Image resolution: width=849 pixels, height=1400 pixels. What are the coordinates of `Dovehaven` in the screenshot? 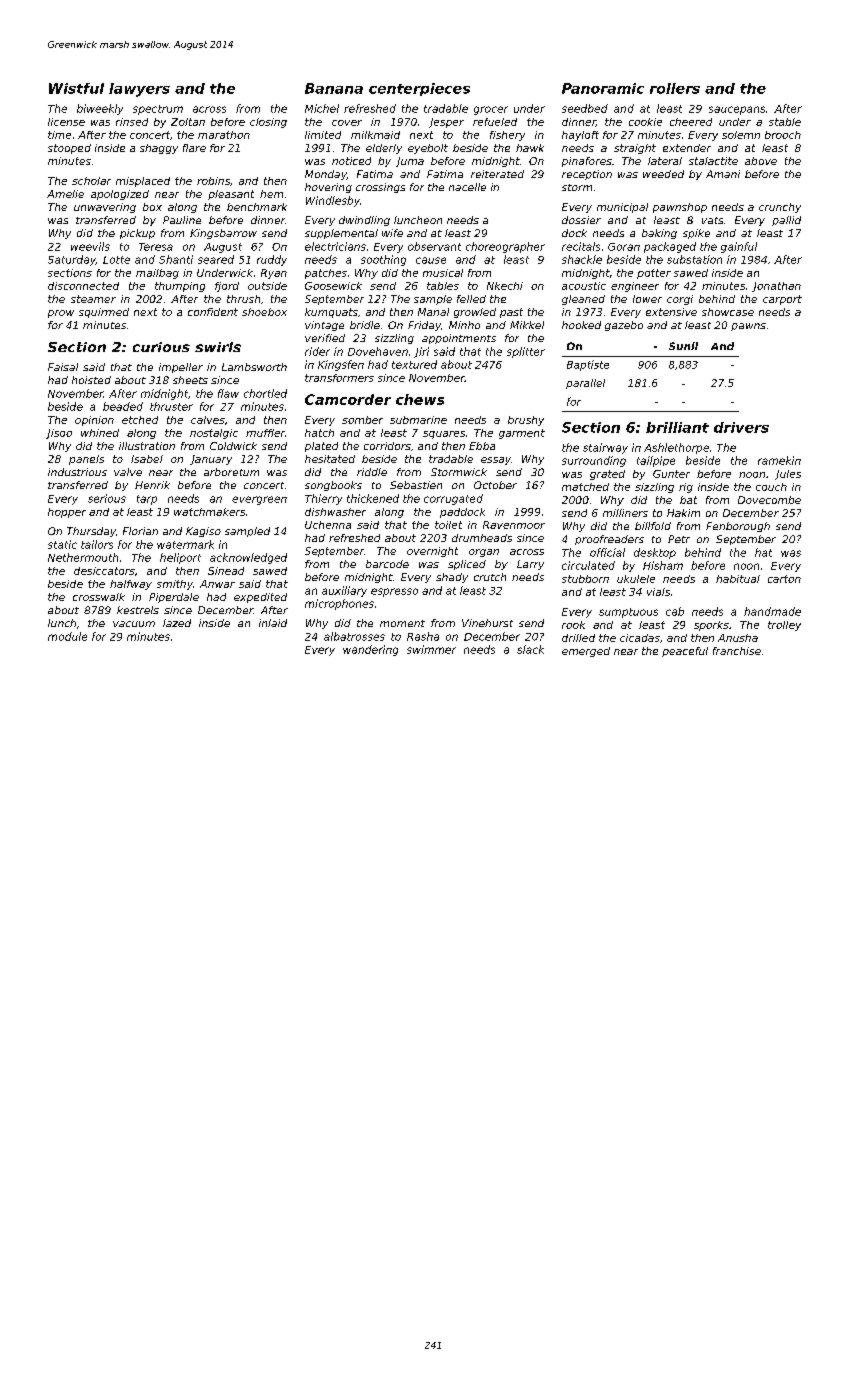 It's located at (378, 351).
